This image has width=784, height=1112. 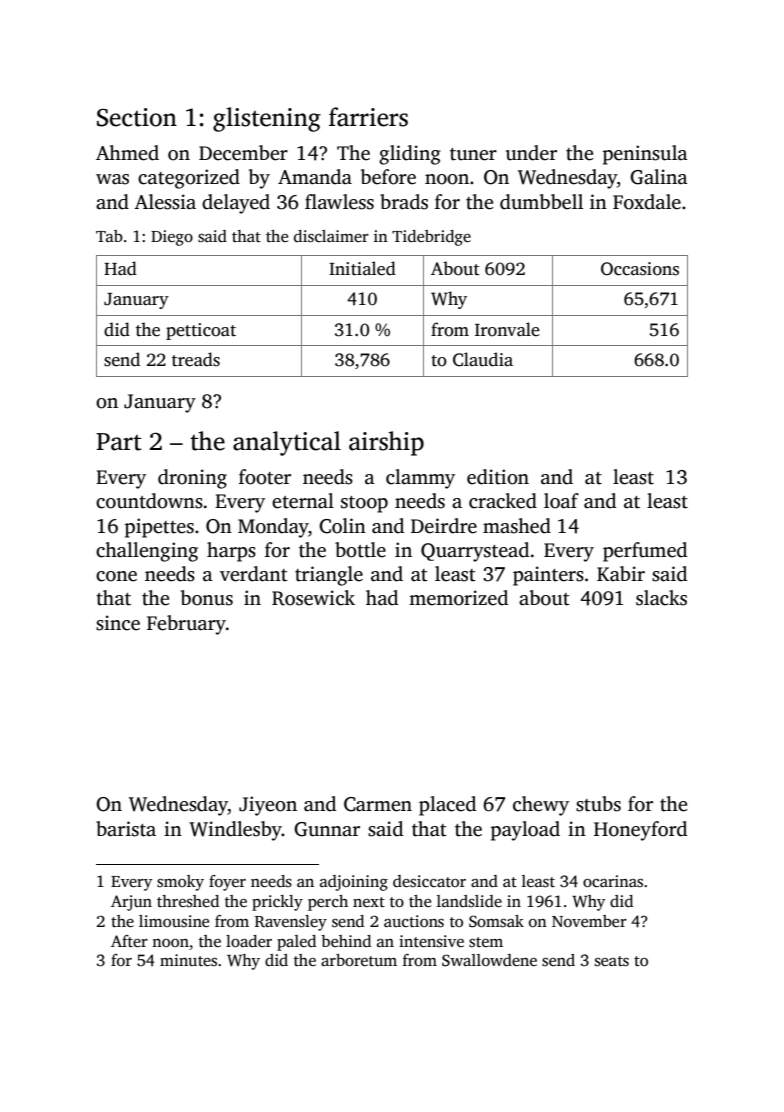 I want to click on Part, so click(x=119, y=442).
